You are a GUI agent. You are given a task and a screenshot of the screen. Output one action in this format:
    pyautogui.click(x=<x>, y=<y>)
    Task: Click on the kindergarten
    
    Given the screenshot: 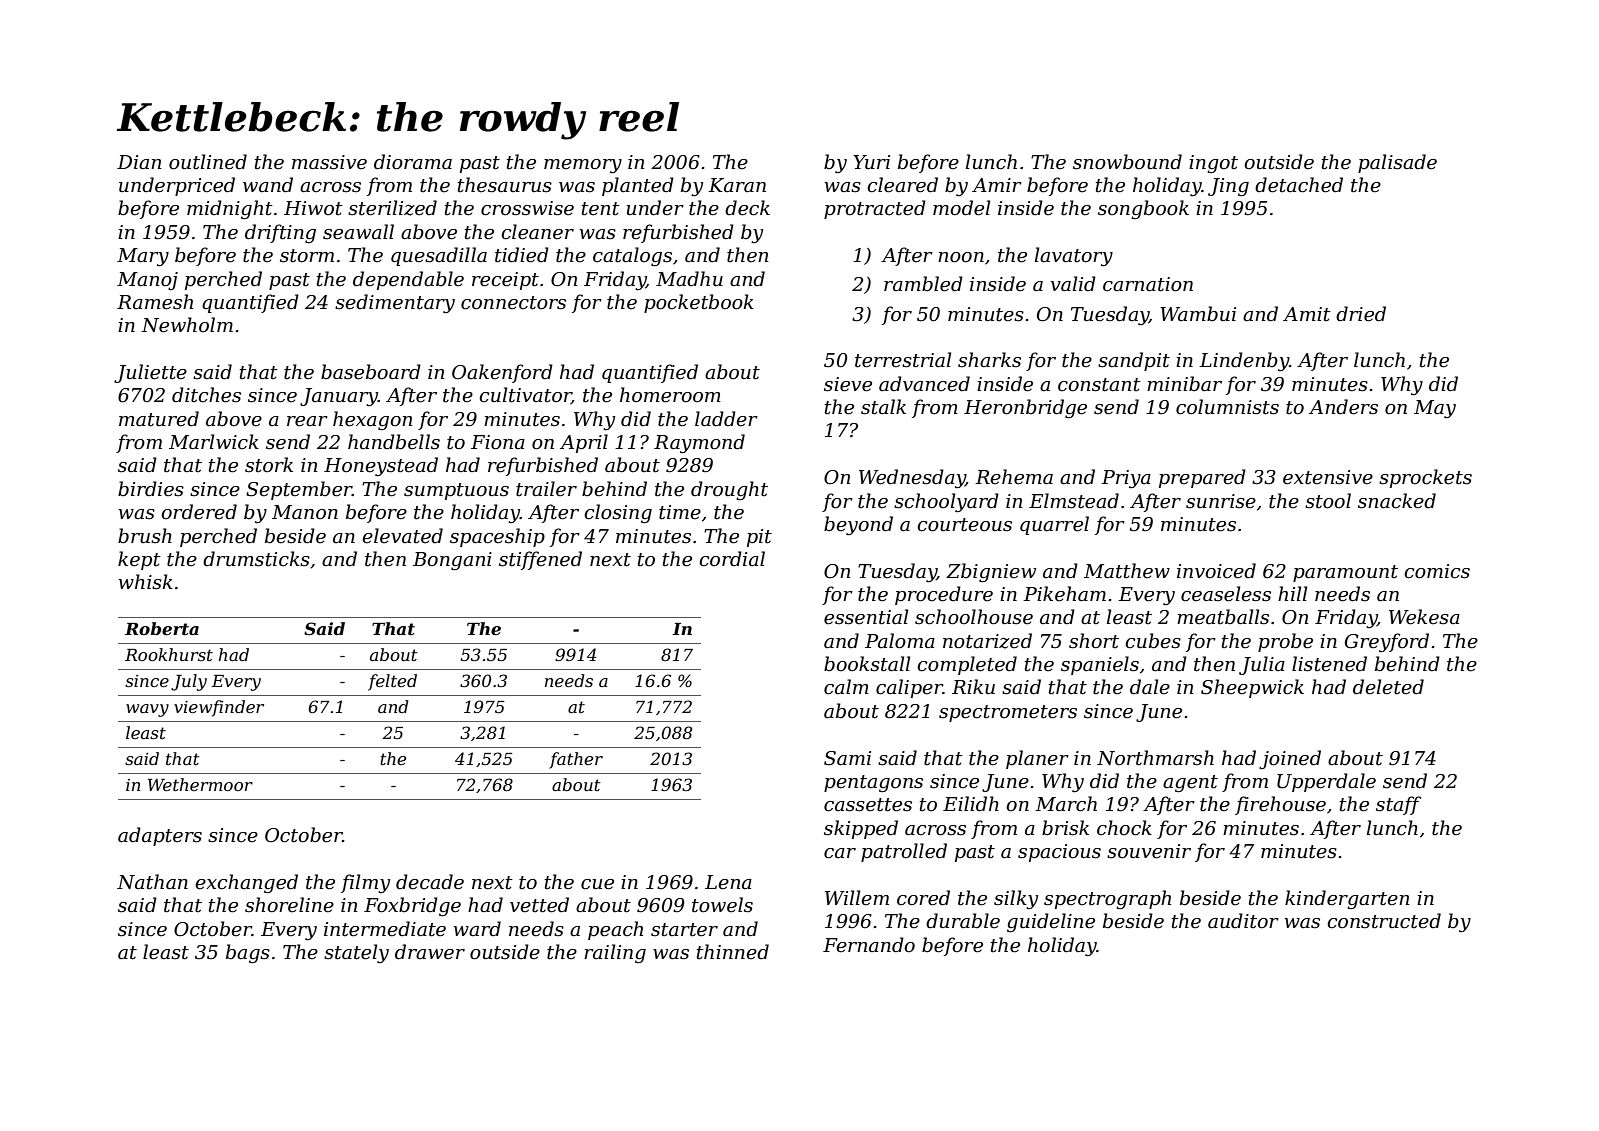 What is the action you would take?
    pyautogui.click(x=1347, y=899)
